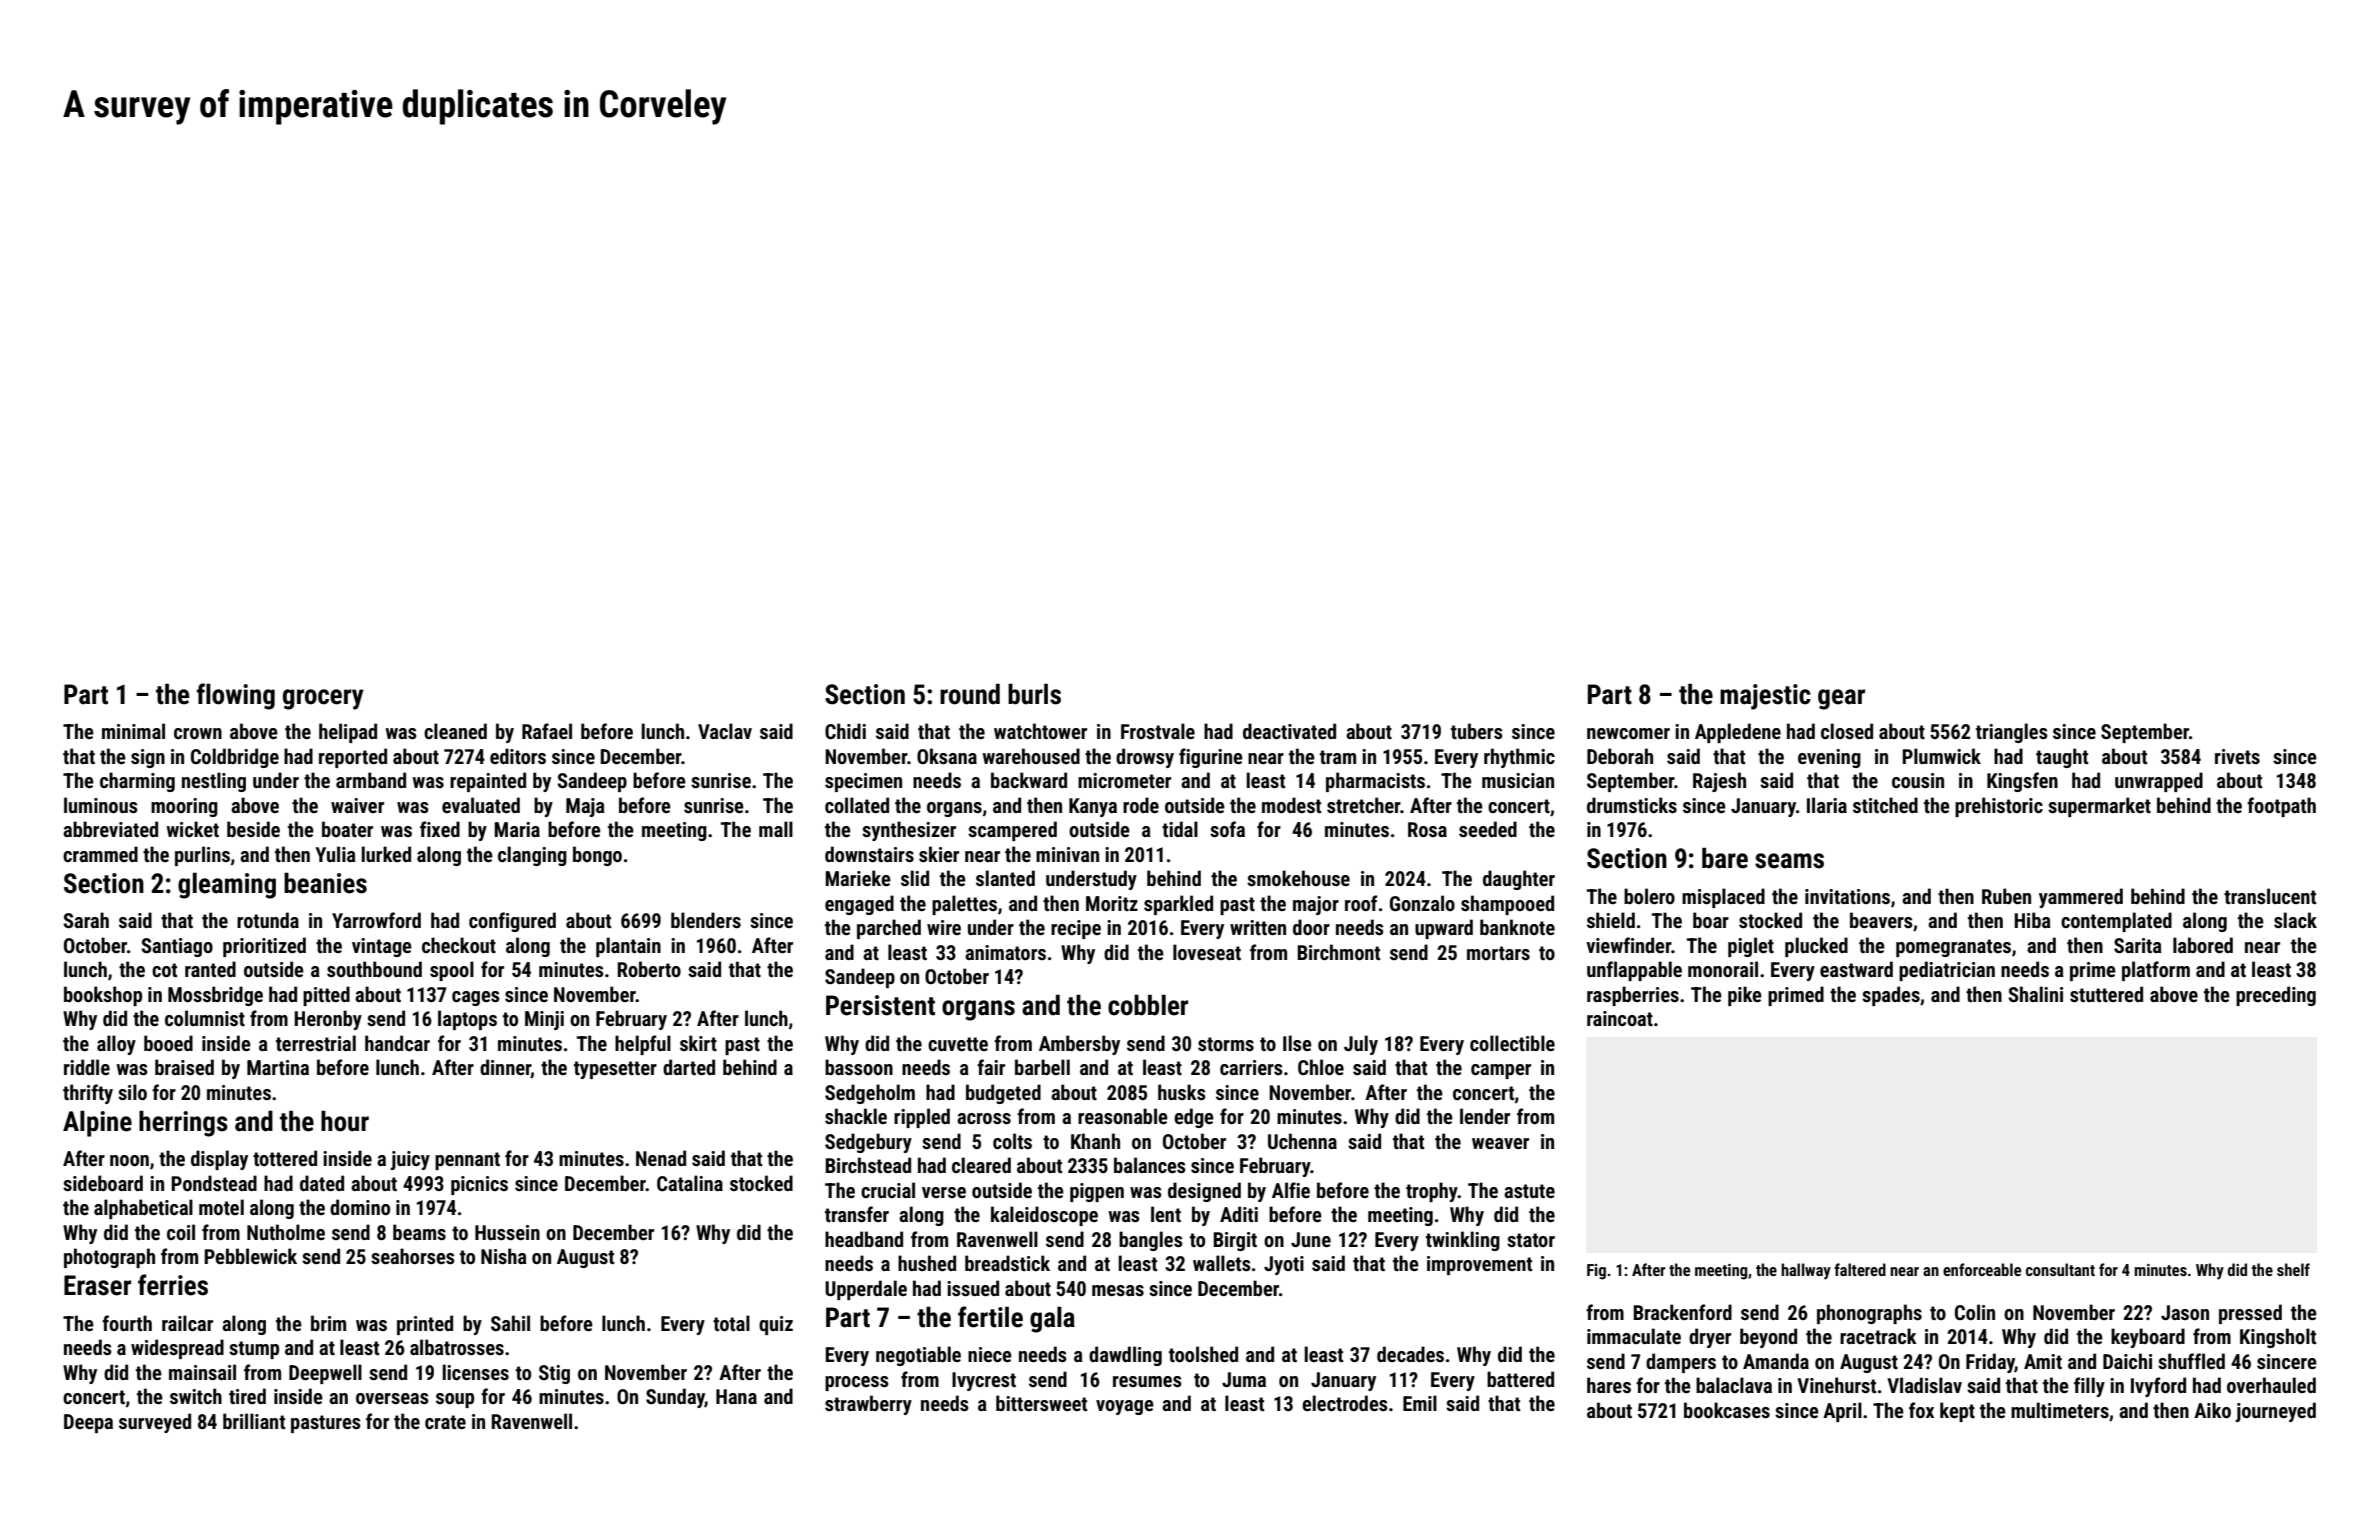 The image size is (2380, 1540). I want to click on minimal, so click(133, 731).
